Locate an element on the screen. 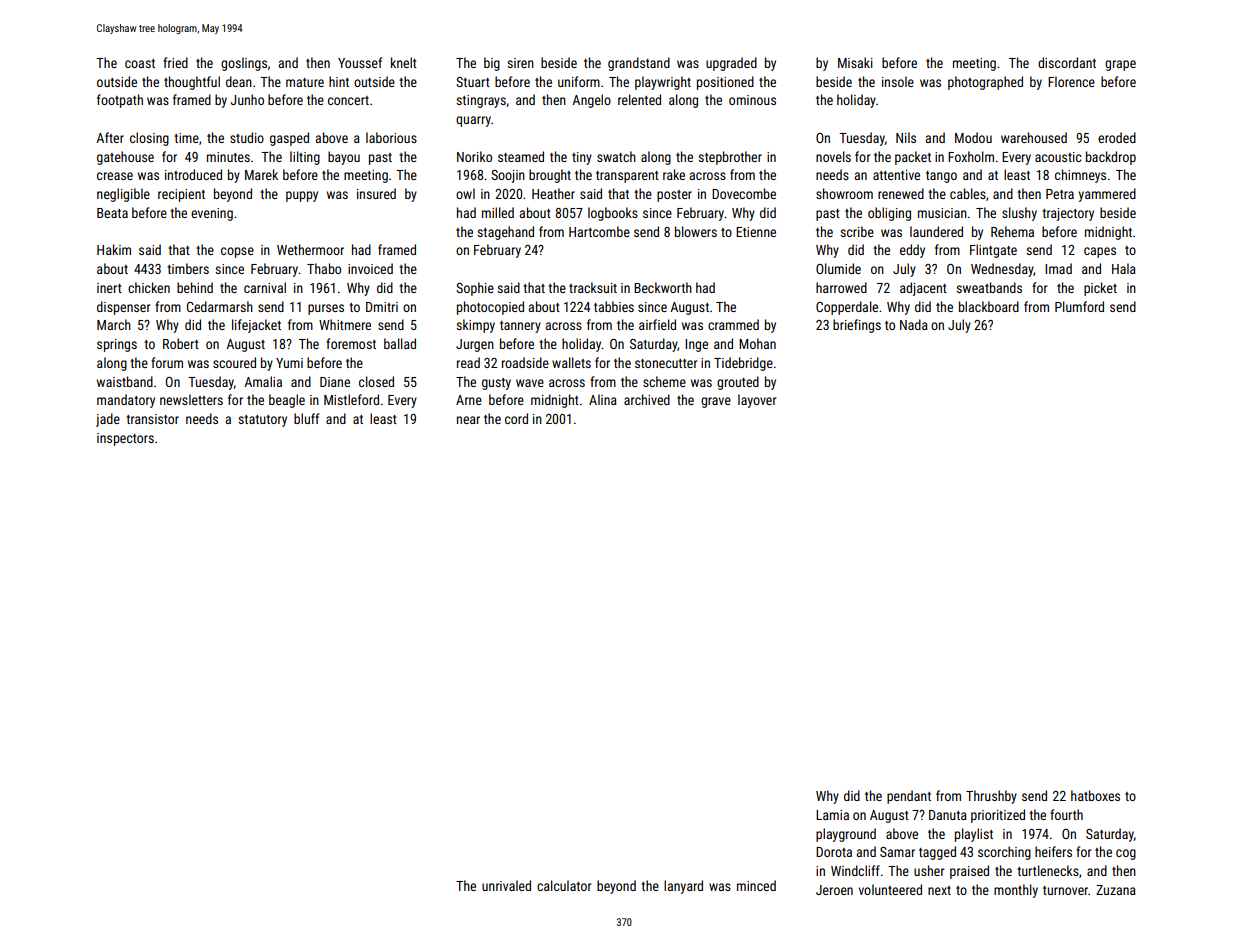 This screenshot has width=1233, height=952. Alina is located at coordinates (603, 399).
